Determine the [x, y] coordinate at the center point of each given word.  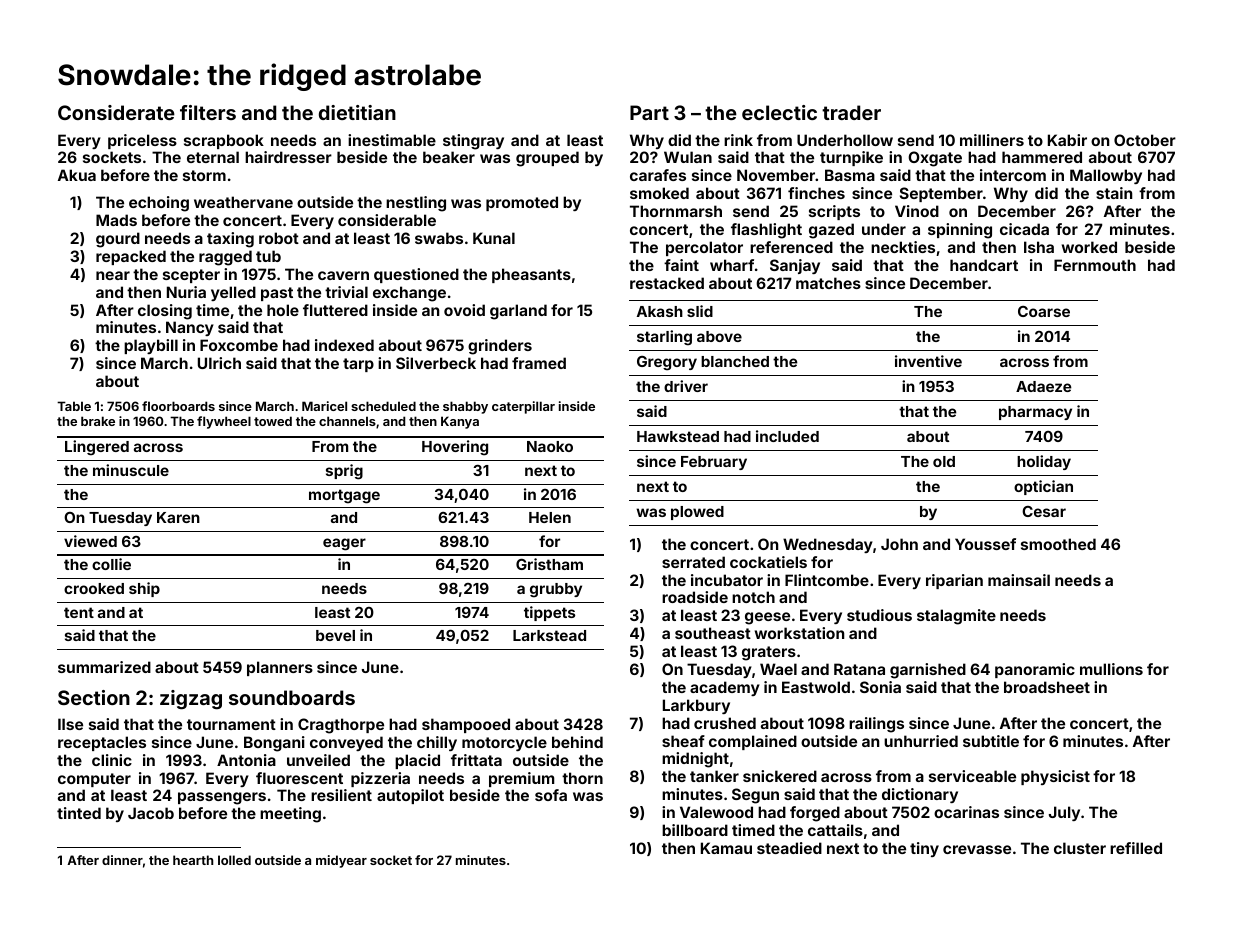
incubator [727, 580]
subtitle [991, 741]
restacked [667, 283]
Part [649, 112]
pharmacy [1035, 413]
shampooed [466, 725]
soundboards [292, 697]
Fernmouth [1095, 265]
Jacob [151, 813]
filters [208, 112]
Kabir [1067, 140]
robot [279, 238]
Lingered [97, 448]
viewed [90, 541]
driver [686, 386]
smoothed [1058, 544]
